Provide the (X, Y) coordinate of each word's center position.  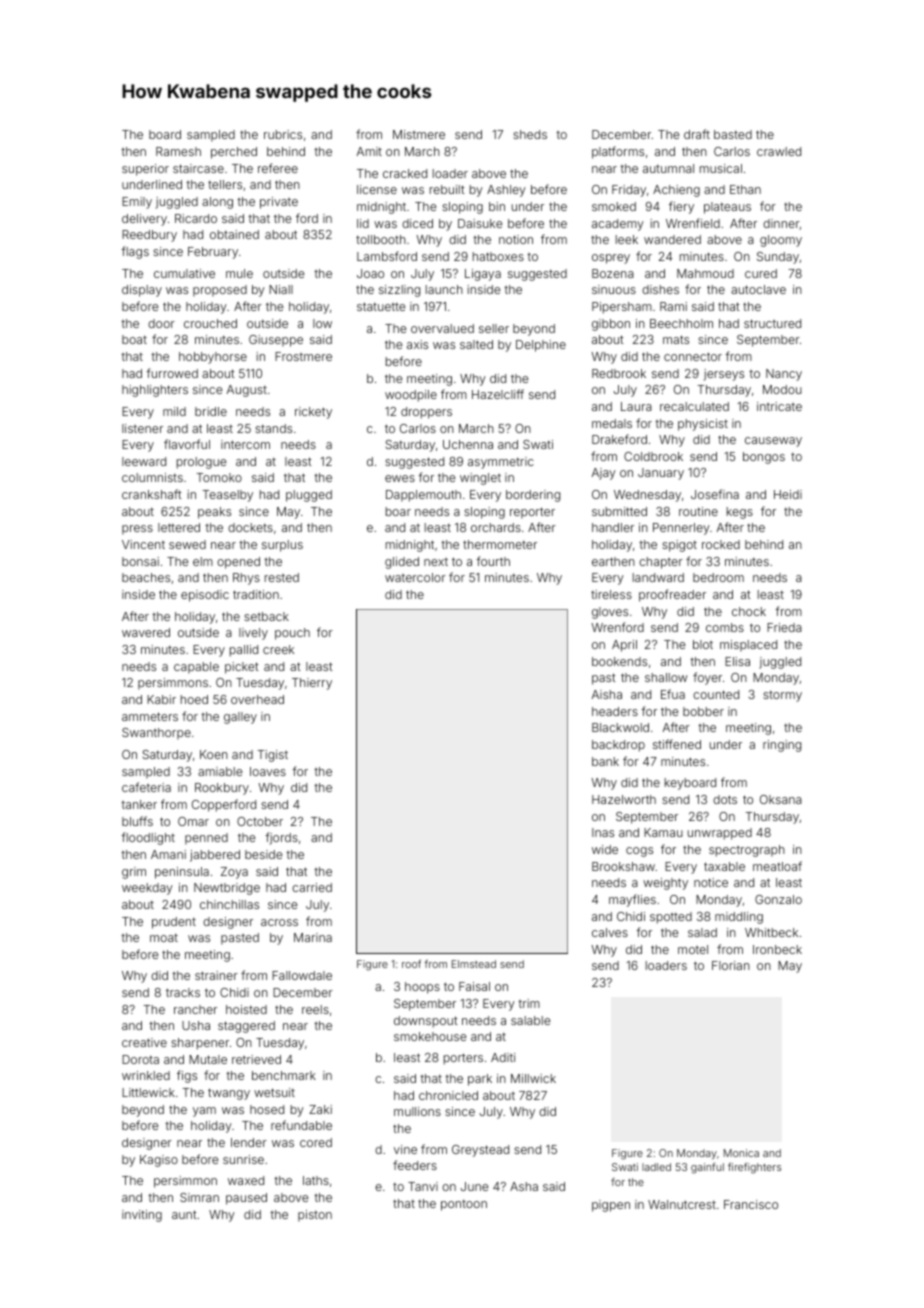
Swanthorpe (156, 734)
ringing (782, 746)
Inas (603, 832)
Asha (524, 1186)
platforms (618, 152)
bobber (703, 711)
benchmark (284, 1075)
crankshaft (152, 494)
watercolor (415, 577)
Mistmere (419, 134)
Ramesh (178, 151)
